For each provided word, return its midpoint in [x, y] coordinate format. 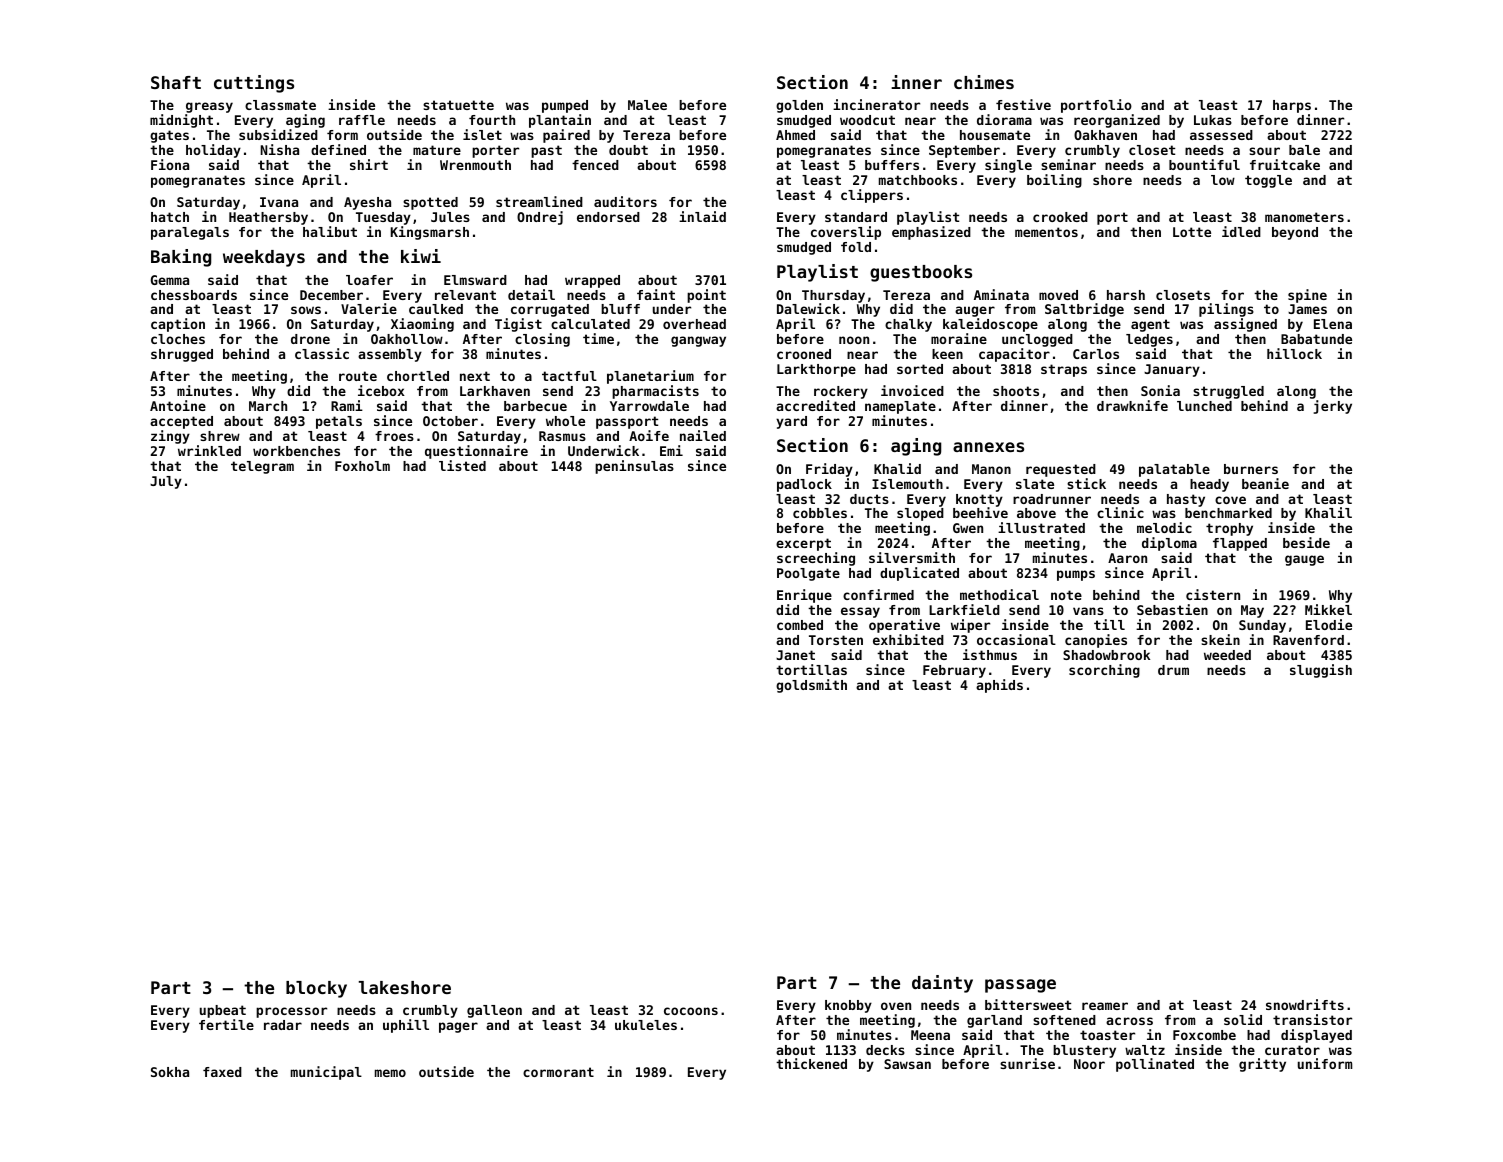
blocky [316, 989]
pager [458, 1027]
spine [1307, 296]
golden [799, 106]
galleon [494, 1011]
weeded [1227, 655]
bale [1304, 150]
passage [1020, 986]
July [166, 482]
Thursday [833, 296]
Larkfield [964, 609]
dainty [942, 984]
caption [178, 325]
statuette [458, 105]
